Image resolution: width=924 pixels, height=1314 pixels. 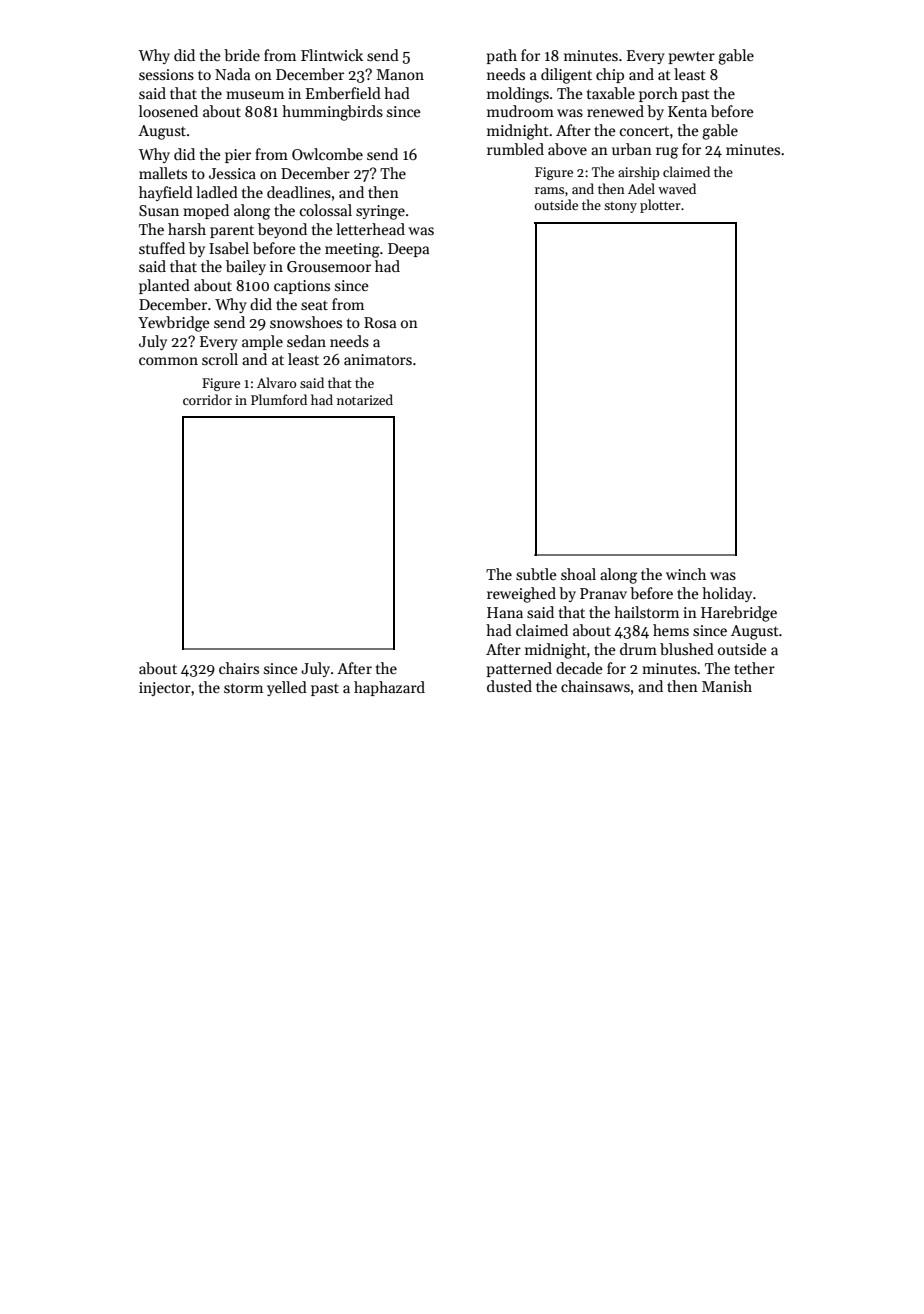 What do you see at coordinates (660, 206) in the screenshot?
I see `plotter` at bounding box center [660, 206].
